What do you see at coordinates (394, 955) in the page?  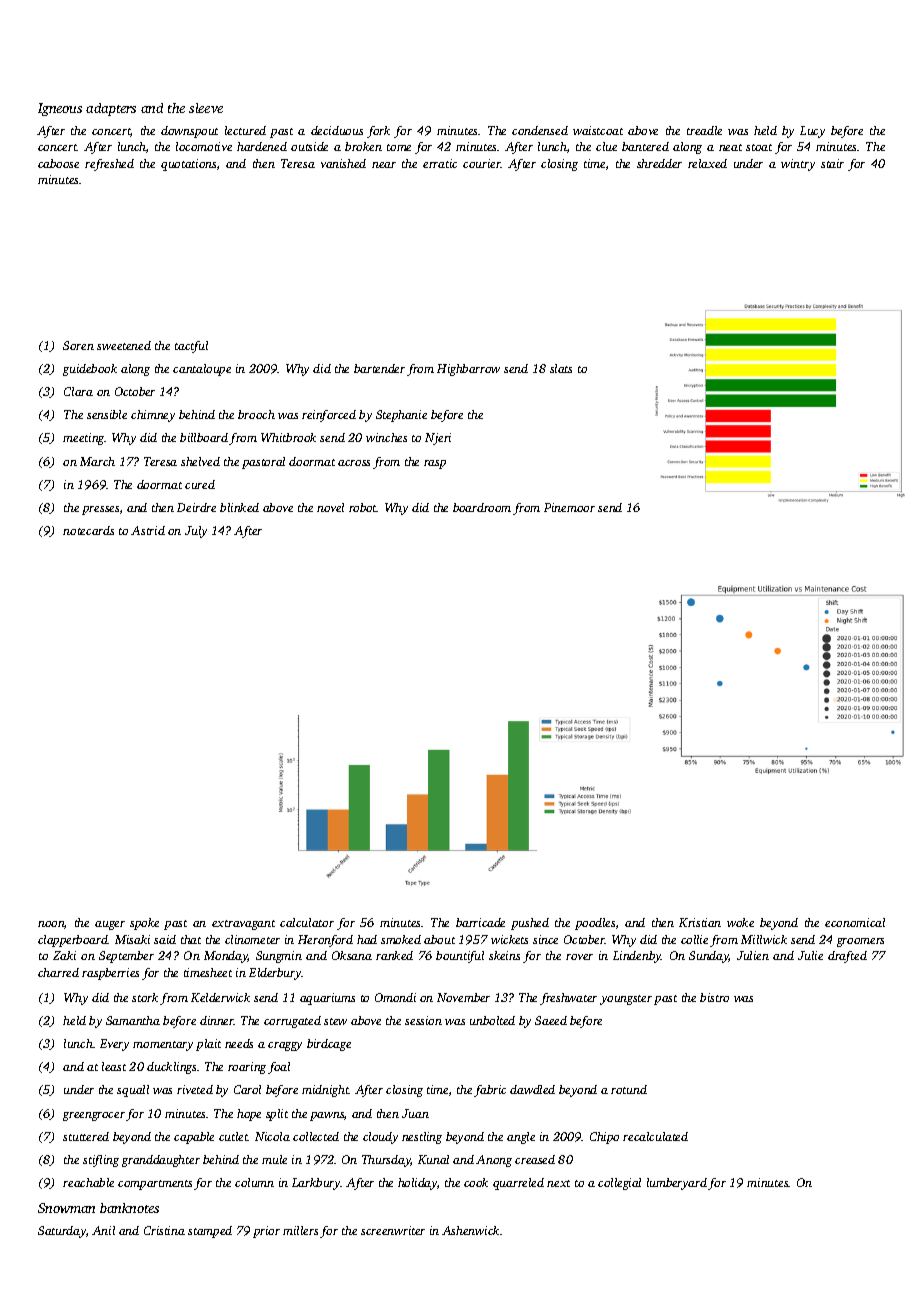 I see `ranked` at bounding box center [394, 955].
